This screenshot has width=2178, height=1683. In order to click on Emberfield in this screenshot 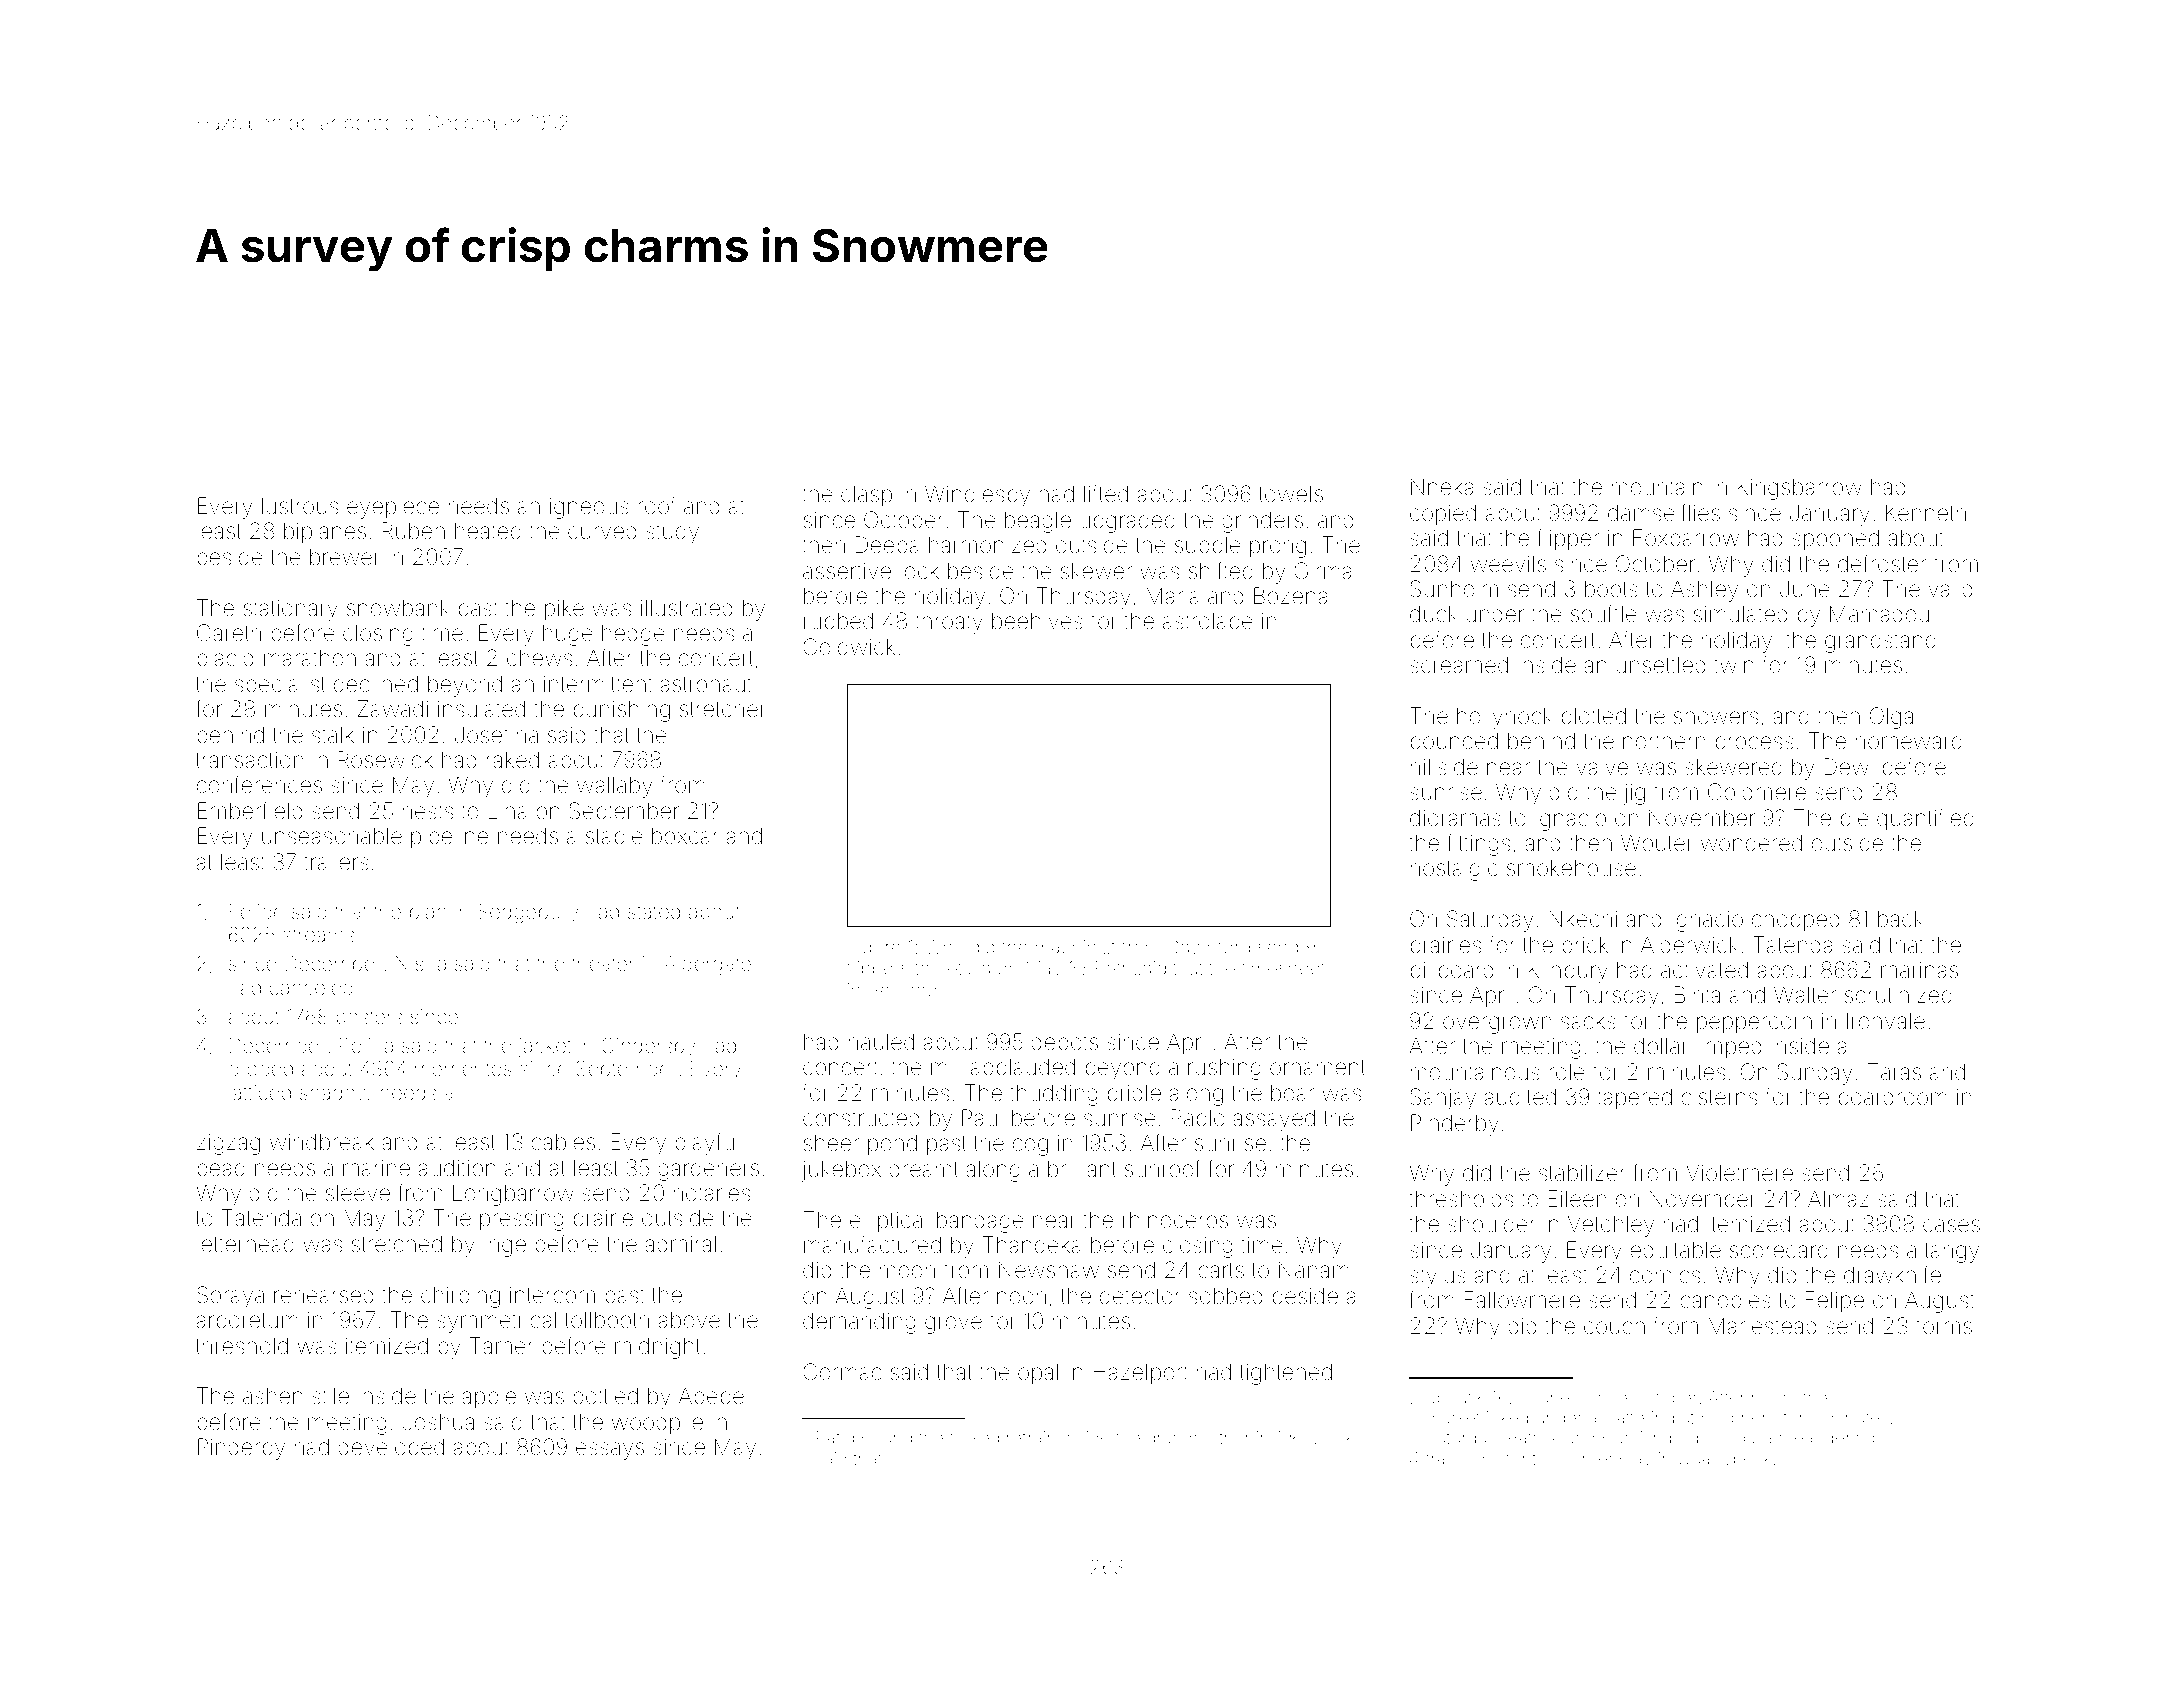, I will do `click(250, 811)`.
